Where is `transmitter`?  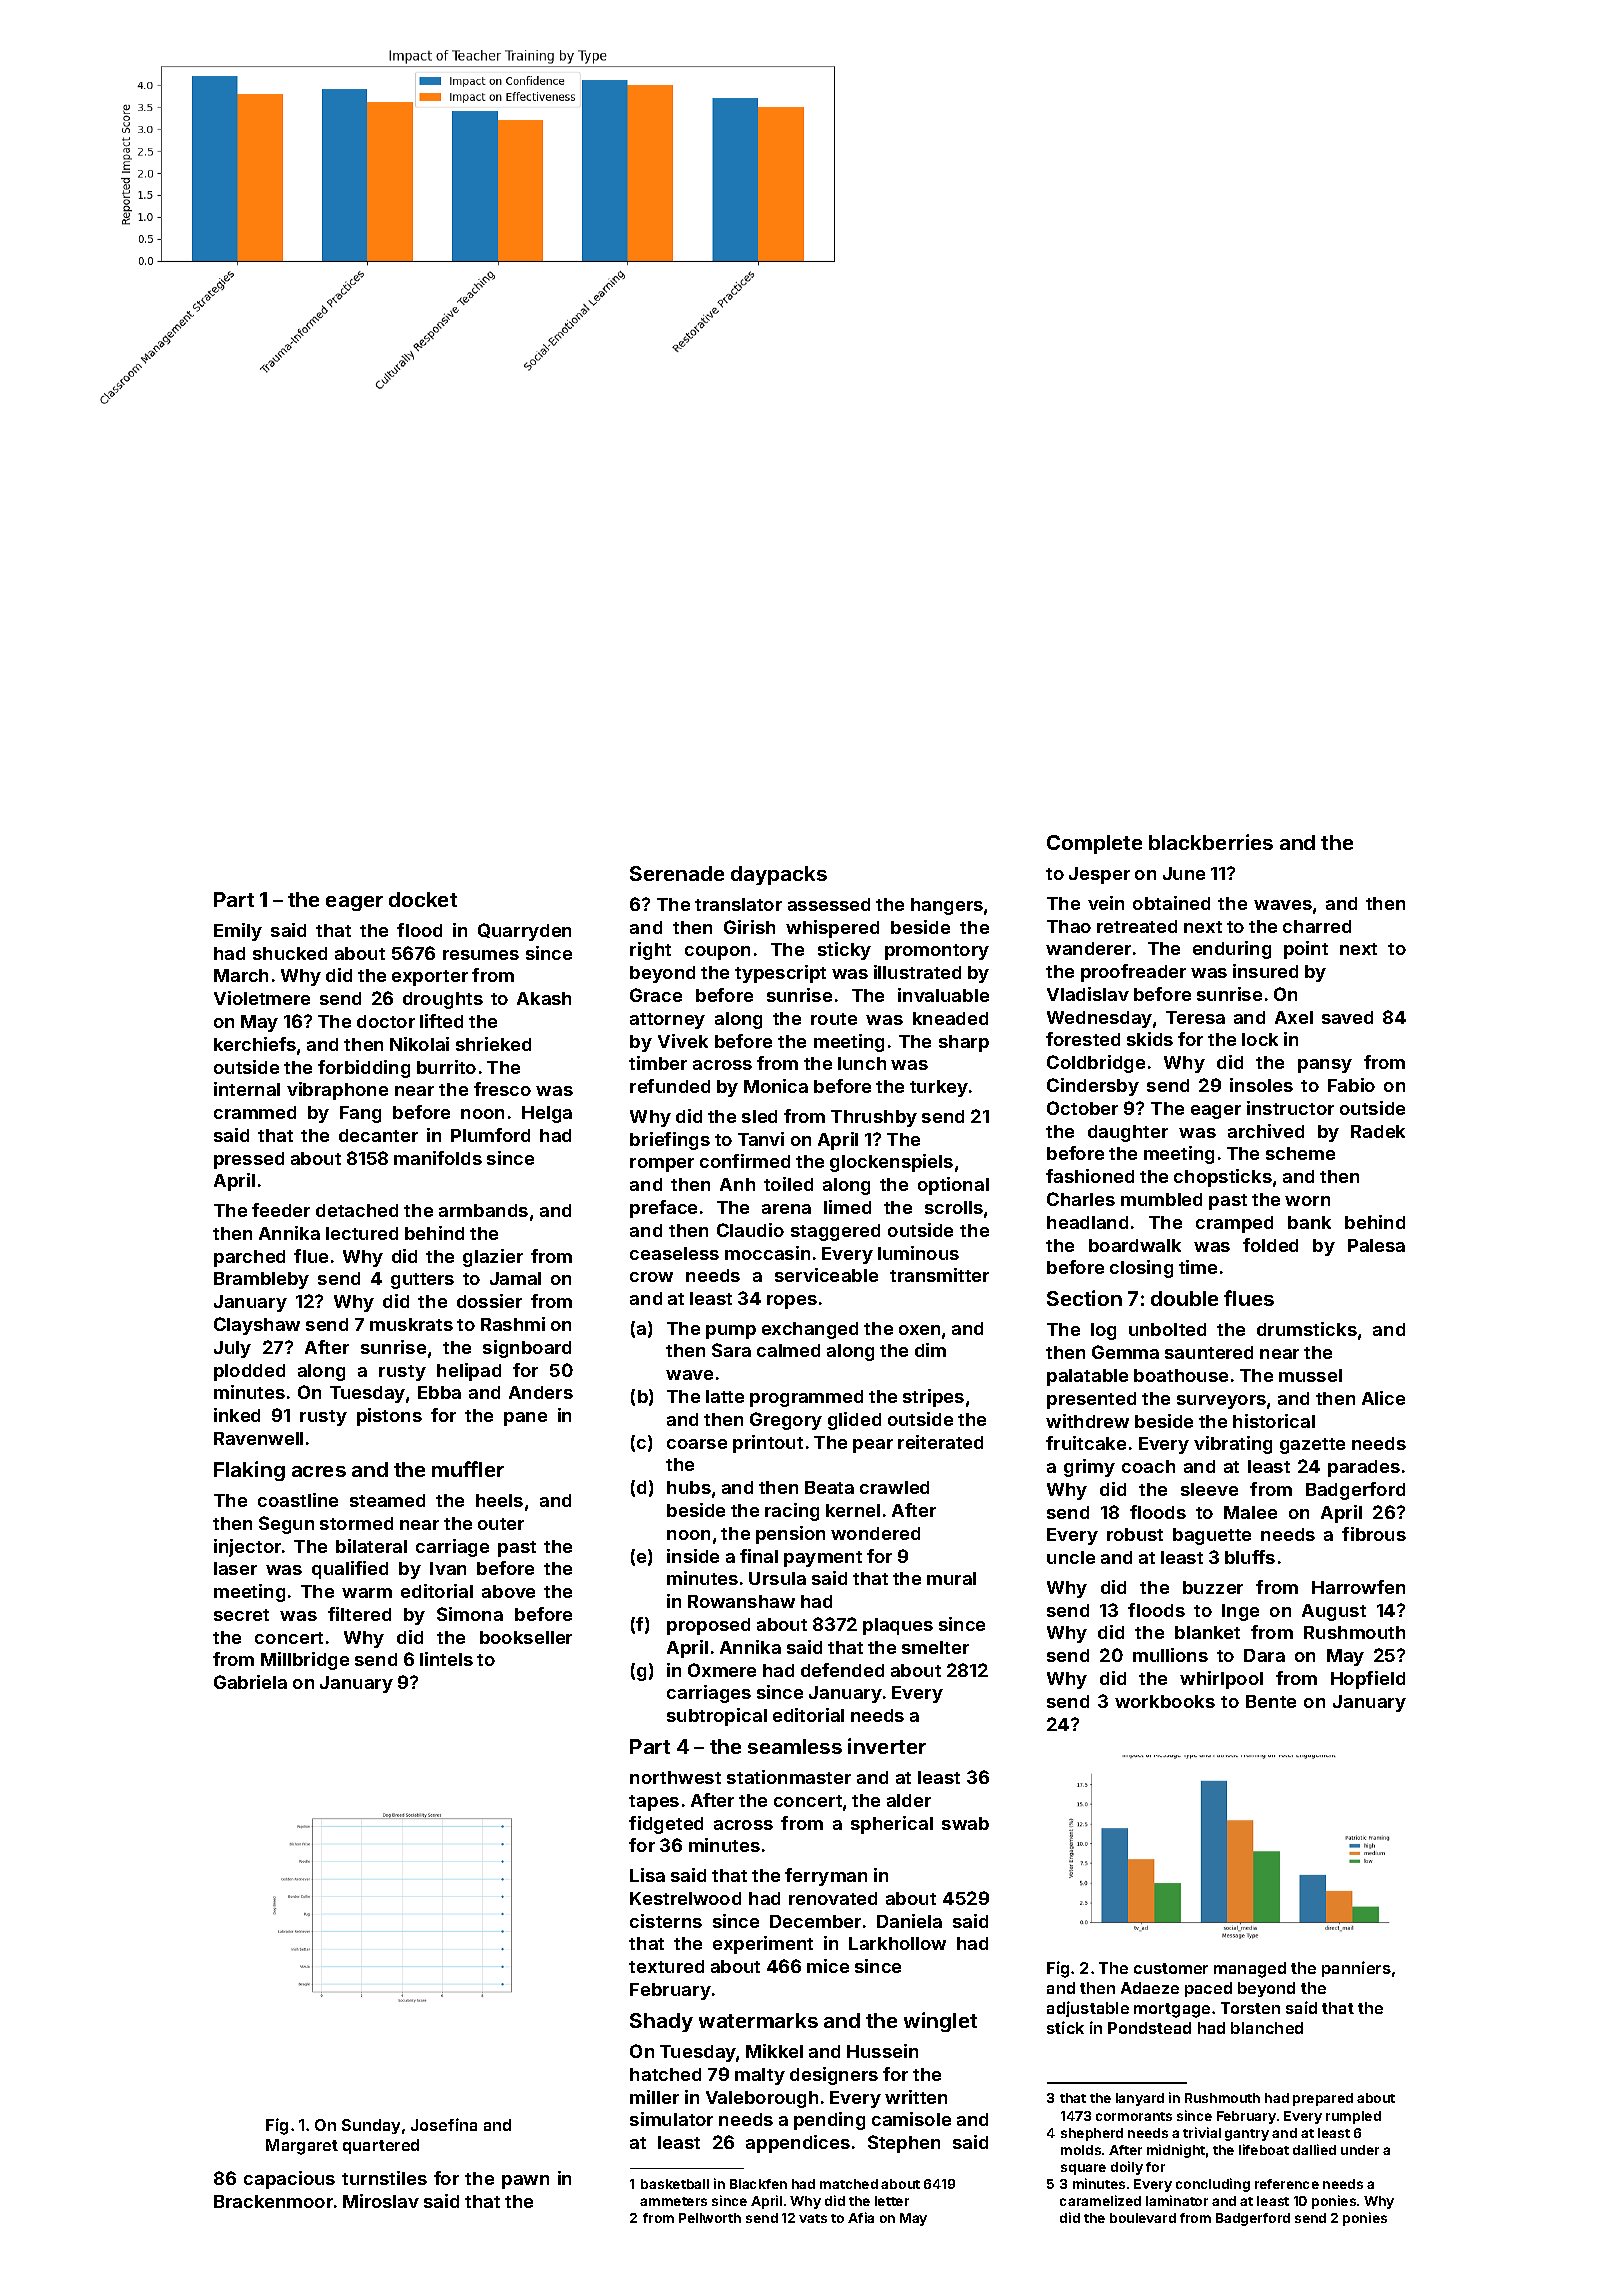 transmitter is located at coordinates (939, 1275).
